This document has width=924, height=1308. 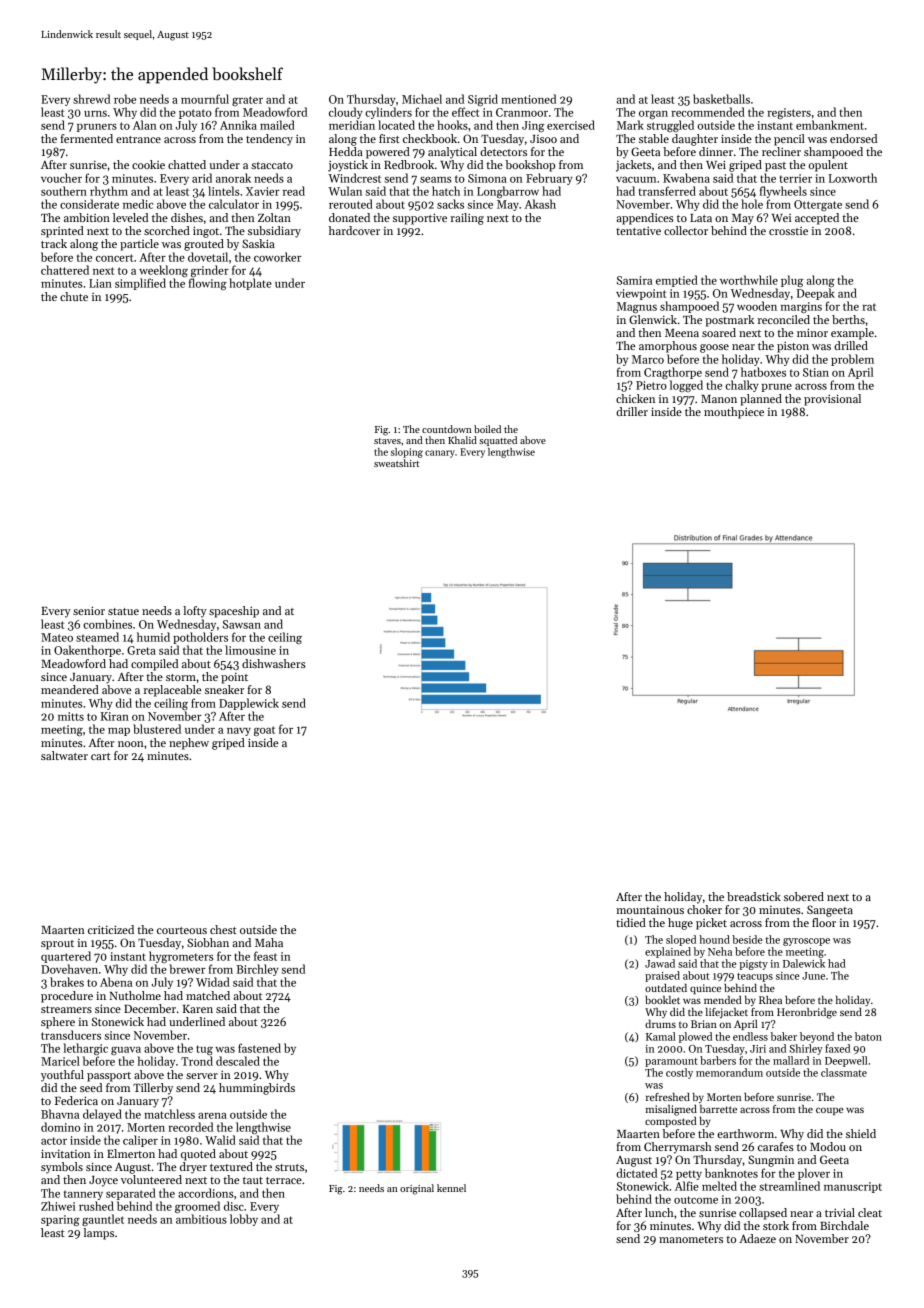 What do you see at coordinates (677, 281) in the document?
I see `emptied` at bounding box center [677, 281].
